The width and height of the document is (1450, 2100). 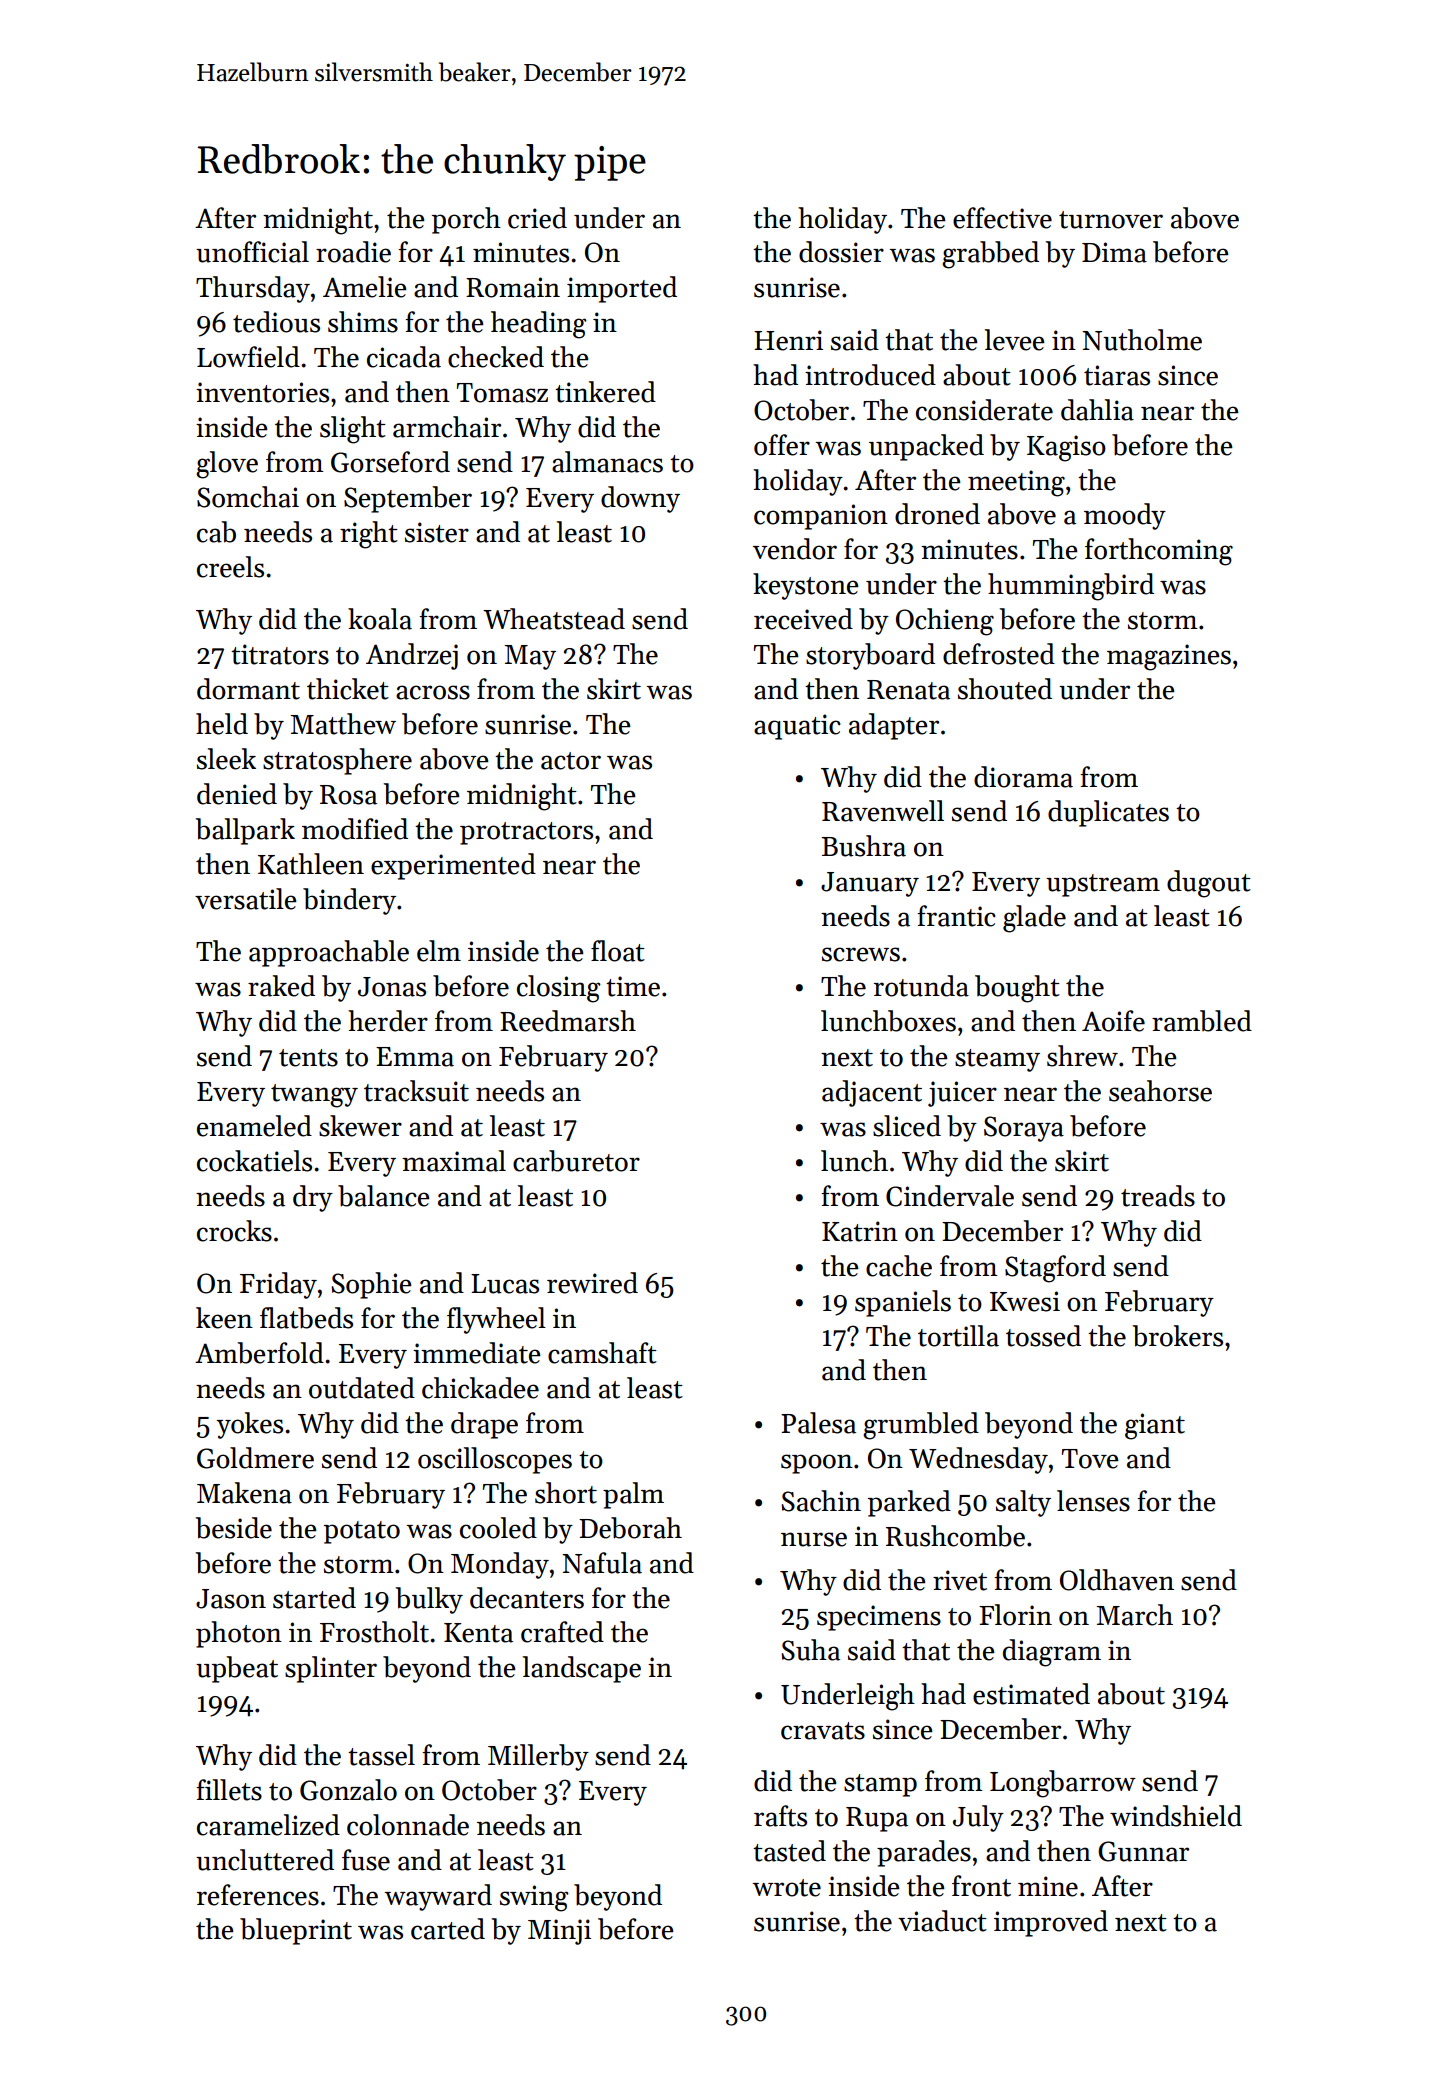 I want to click on steamy, so click(x=997, y=1060).
